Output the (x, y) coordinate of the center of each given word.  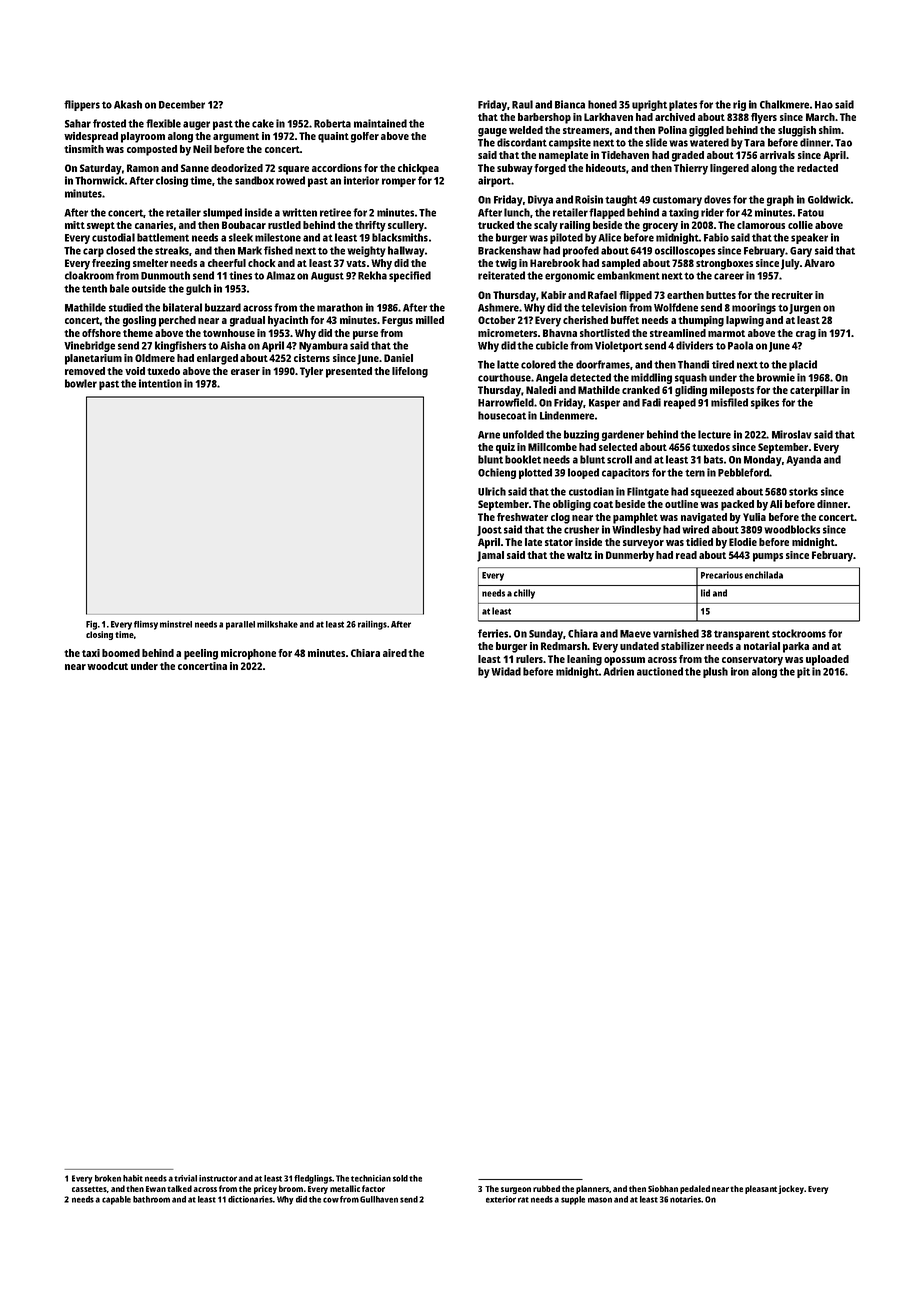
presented (349, 372)
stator (559, 542)
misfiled (729, 402)
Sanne (195, 168)
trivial (185, 1178)
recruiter (792, 295)
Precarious (722, 575)
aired (395, 653)
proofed (581, 251)
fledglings (313, 1179)
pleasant (761, 1189)
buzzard (223, 307)
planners (592, 1189)
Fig (91, 625)
